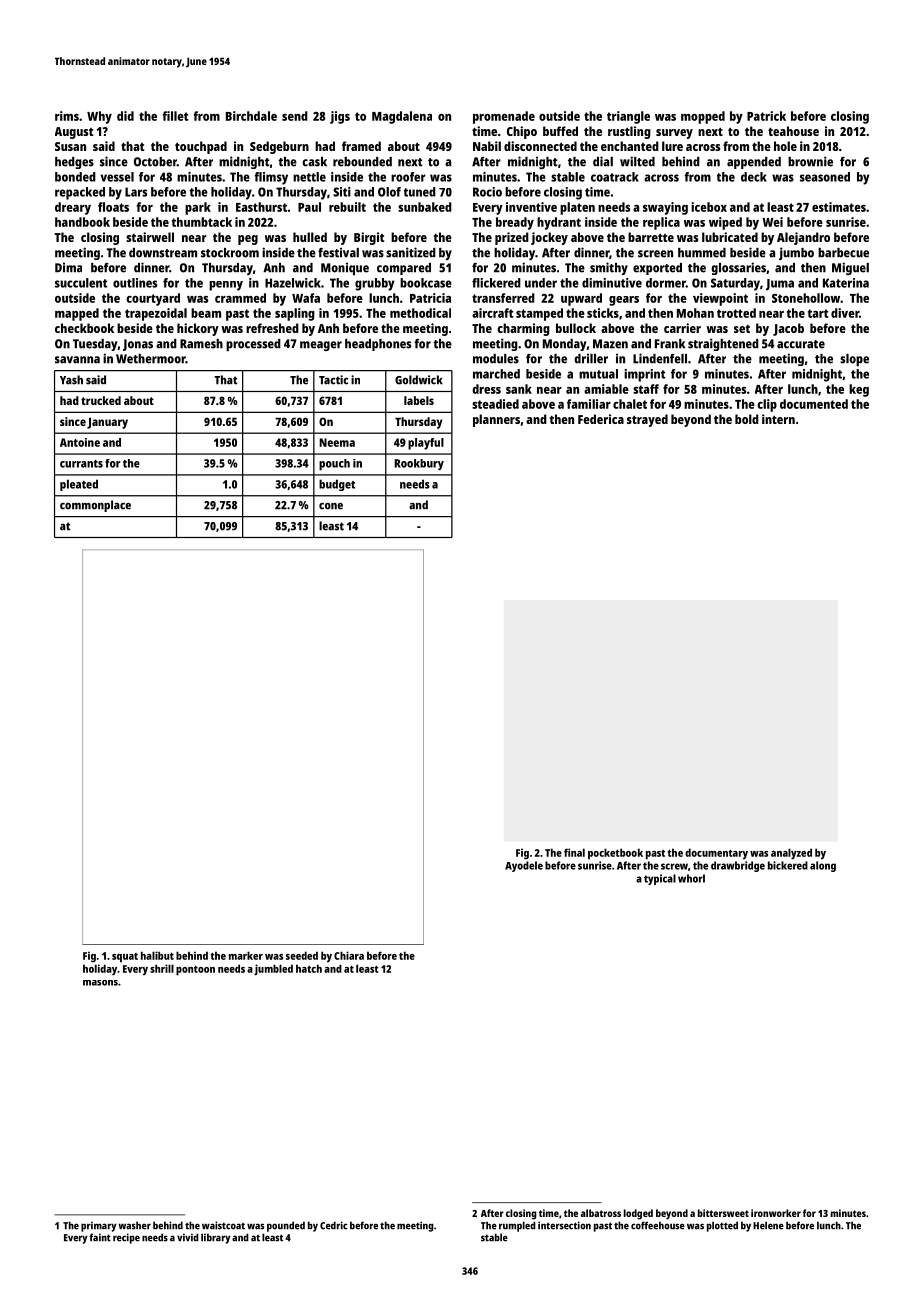 The width and height of the screenshot is (924, 1308). What do you see at coordinates (564, 1225) in the screenshot?
I see `intersection` at bounding box center [564, 1225].
